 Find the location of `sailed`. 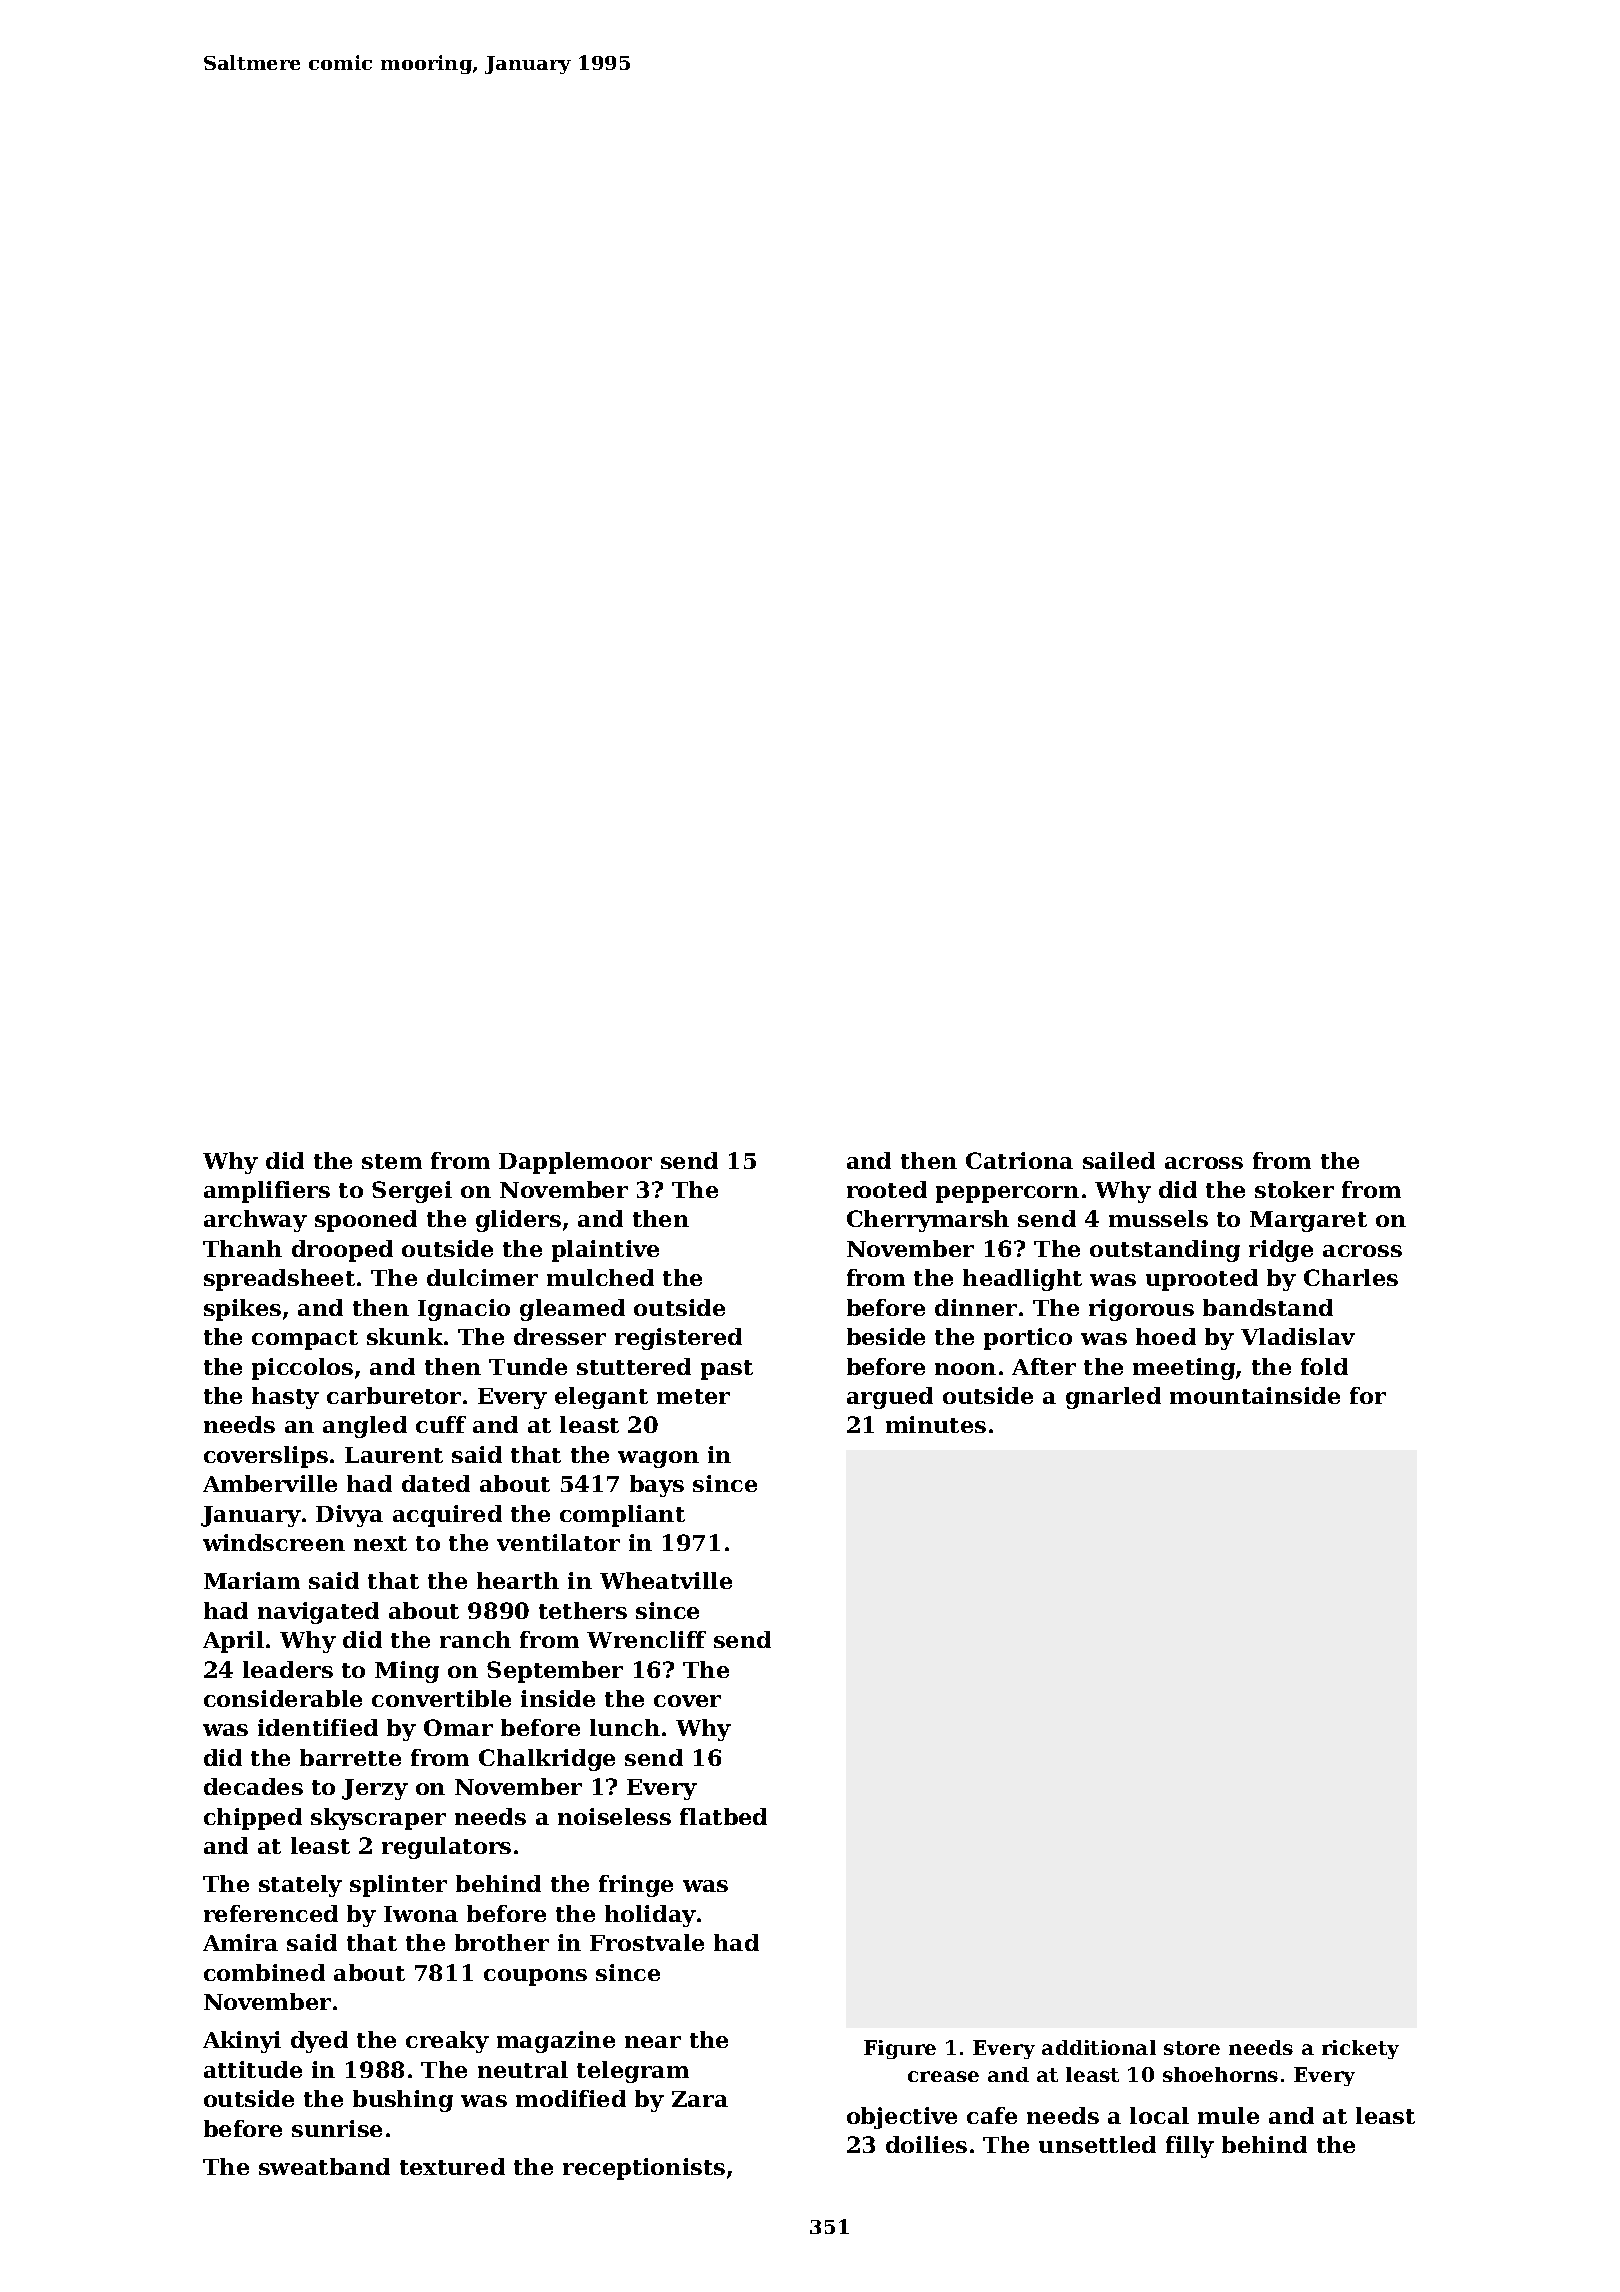

sailed is located at coordinates (1119, 1160).
